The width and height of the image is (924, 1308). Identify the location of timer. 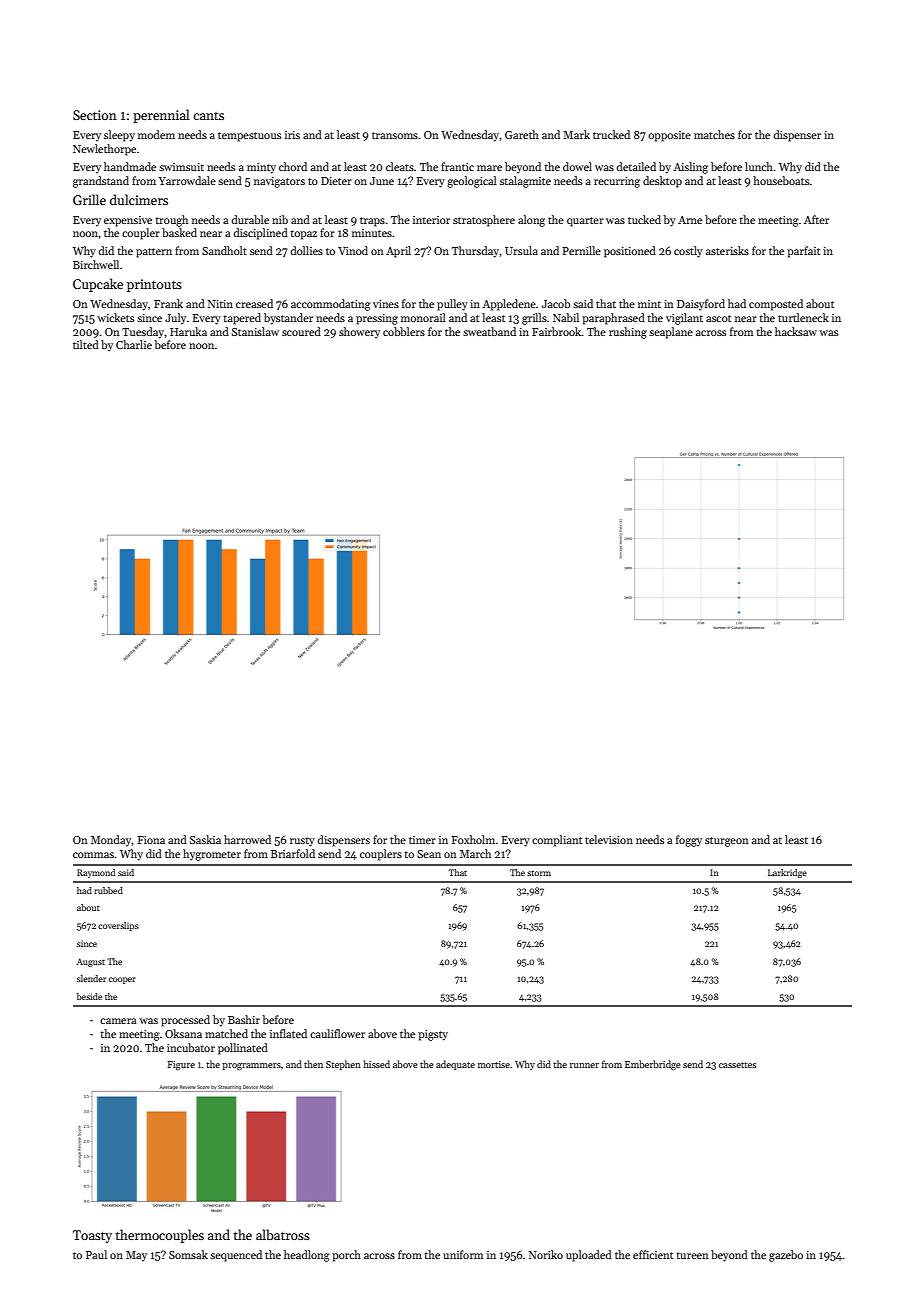
(422, 840).
